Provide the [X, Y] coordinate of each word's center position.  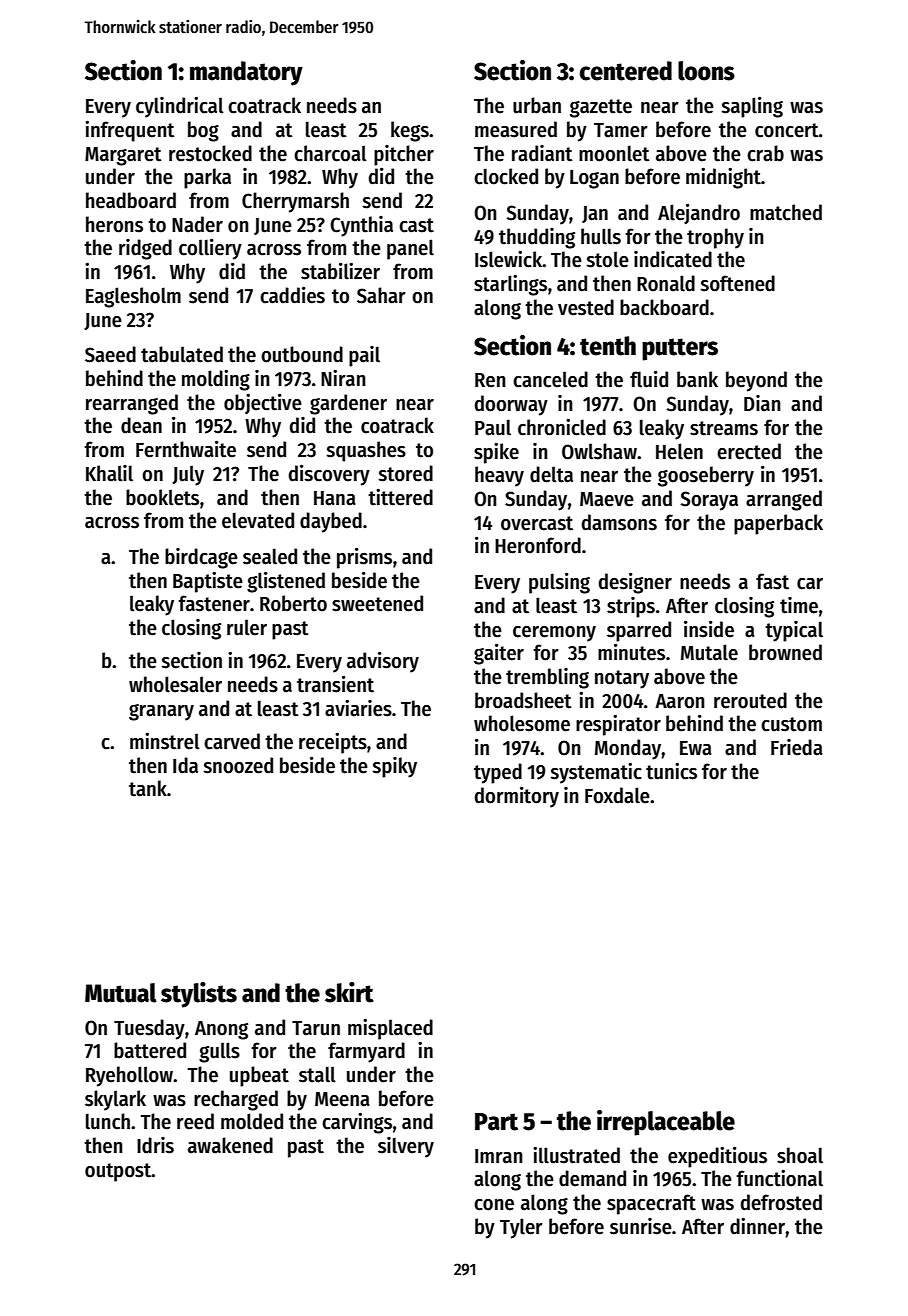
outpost [118, 1172]
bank [697, 379]
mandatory [246, 73]
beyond [756, 381]
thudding [537, 238]
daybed [331, 522]
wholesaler [175, 684]
